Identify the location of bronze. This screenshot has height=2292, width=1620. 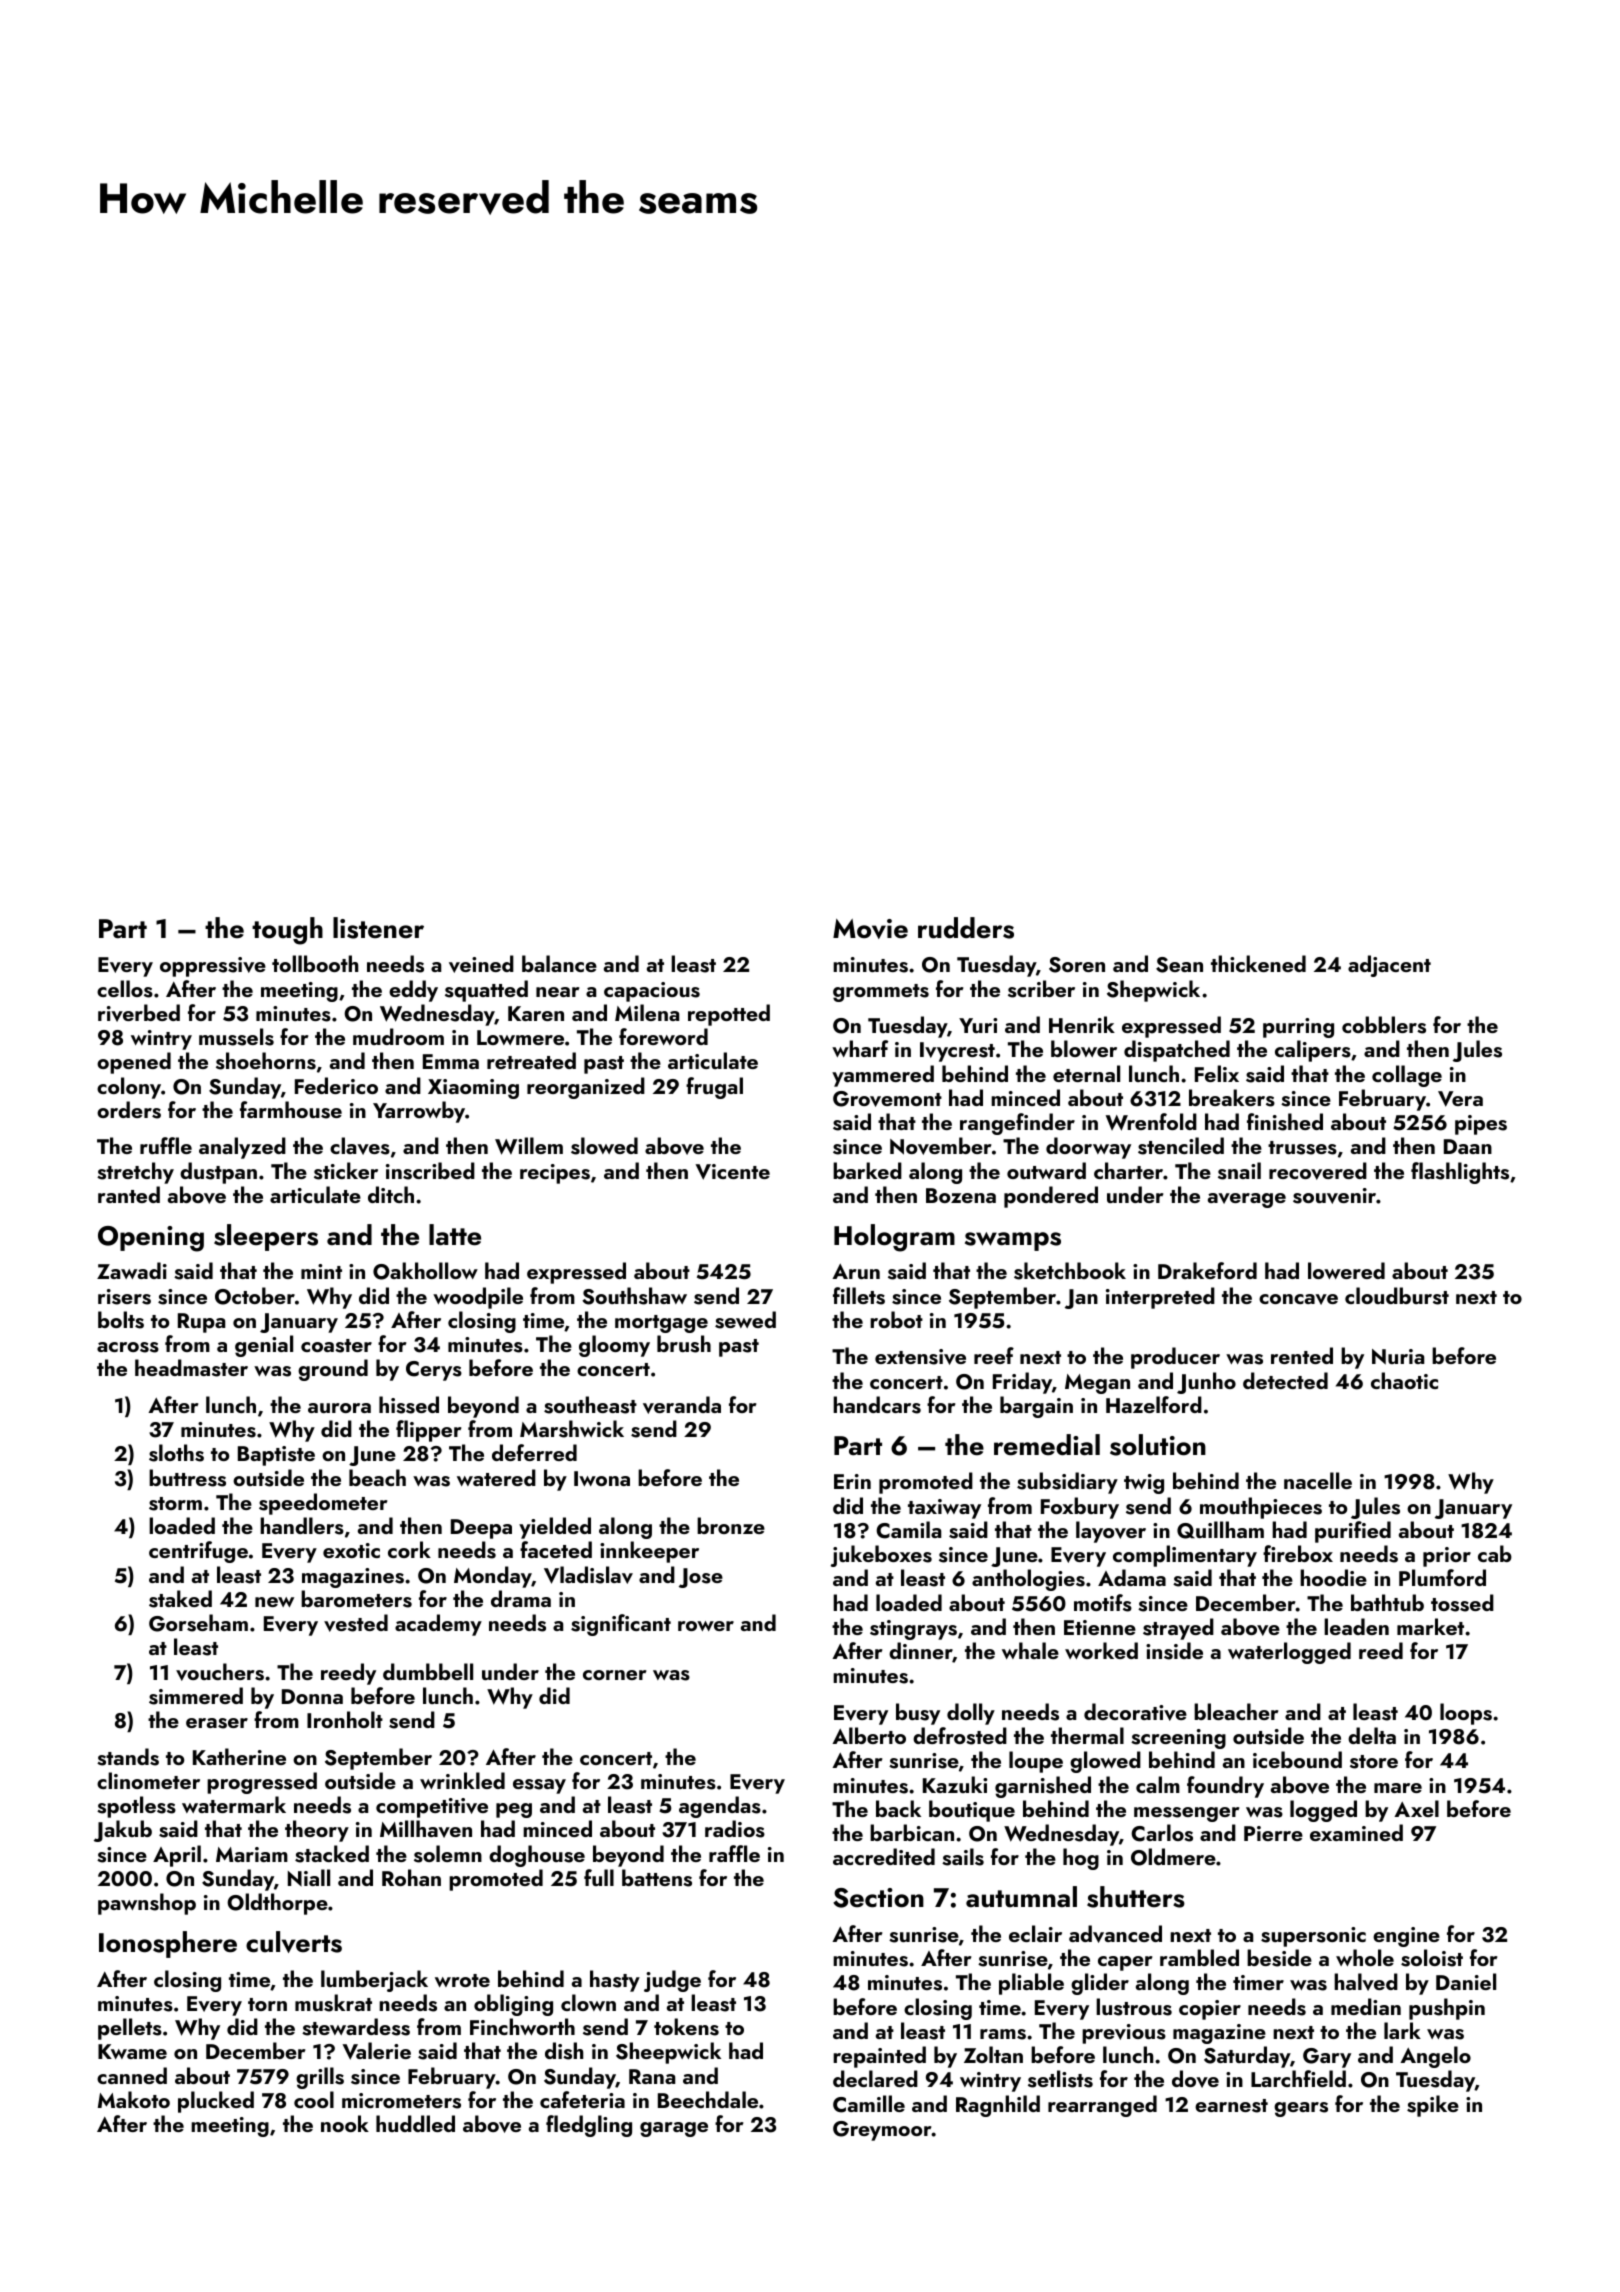
(731, 1525).
